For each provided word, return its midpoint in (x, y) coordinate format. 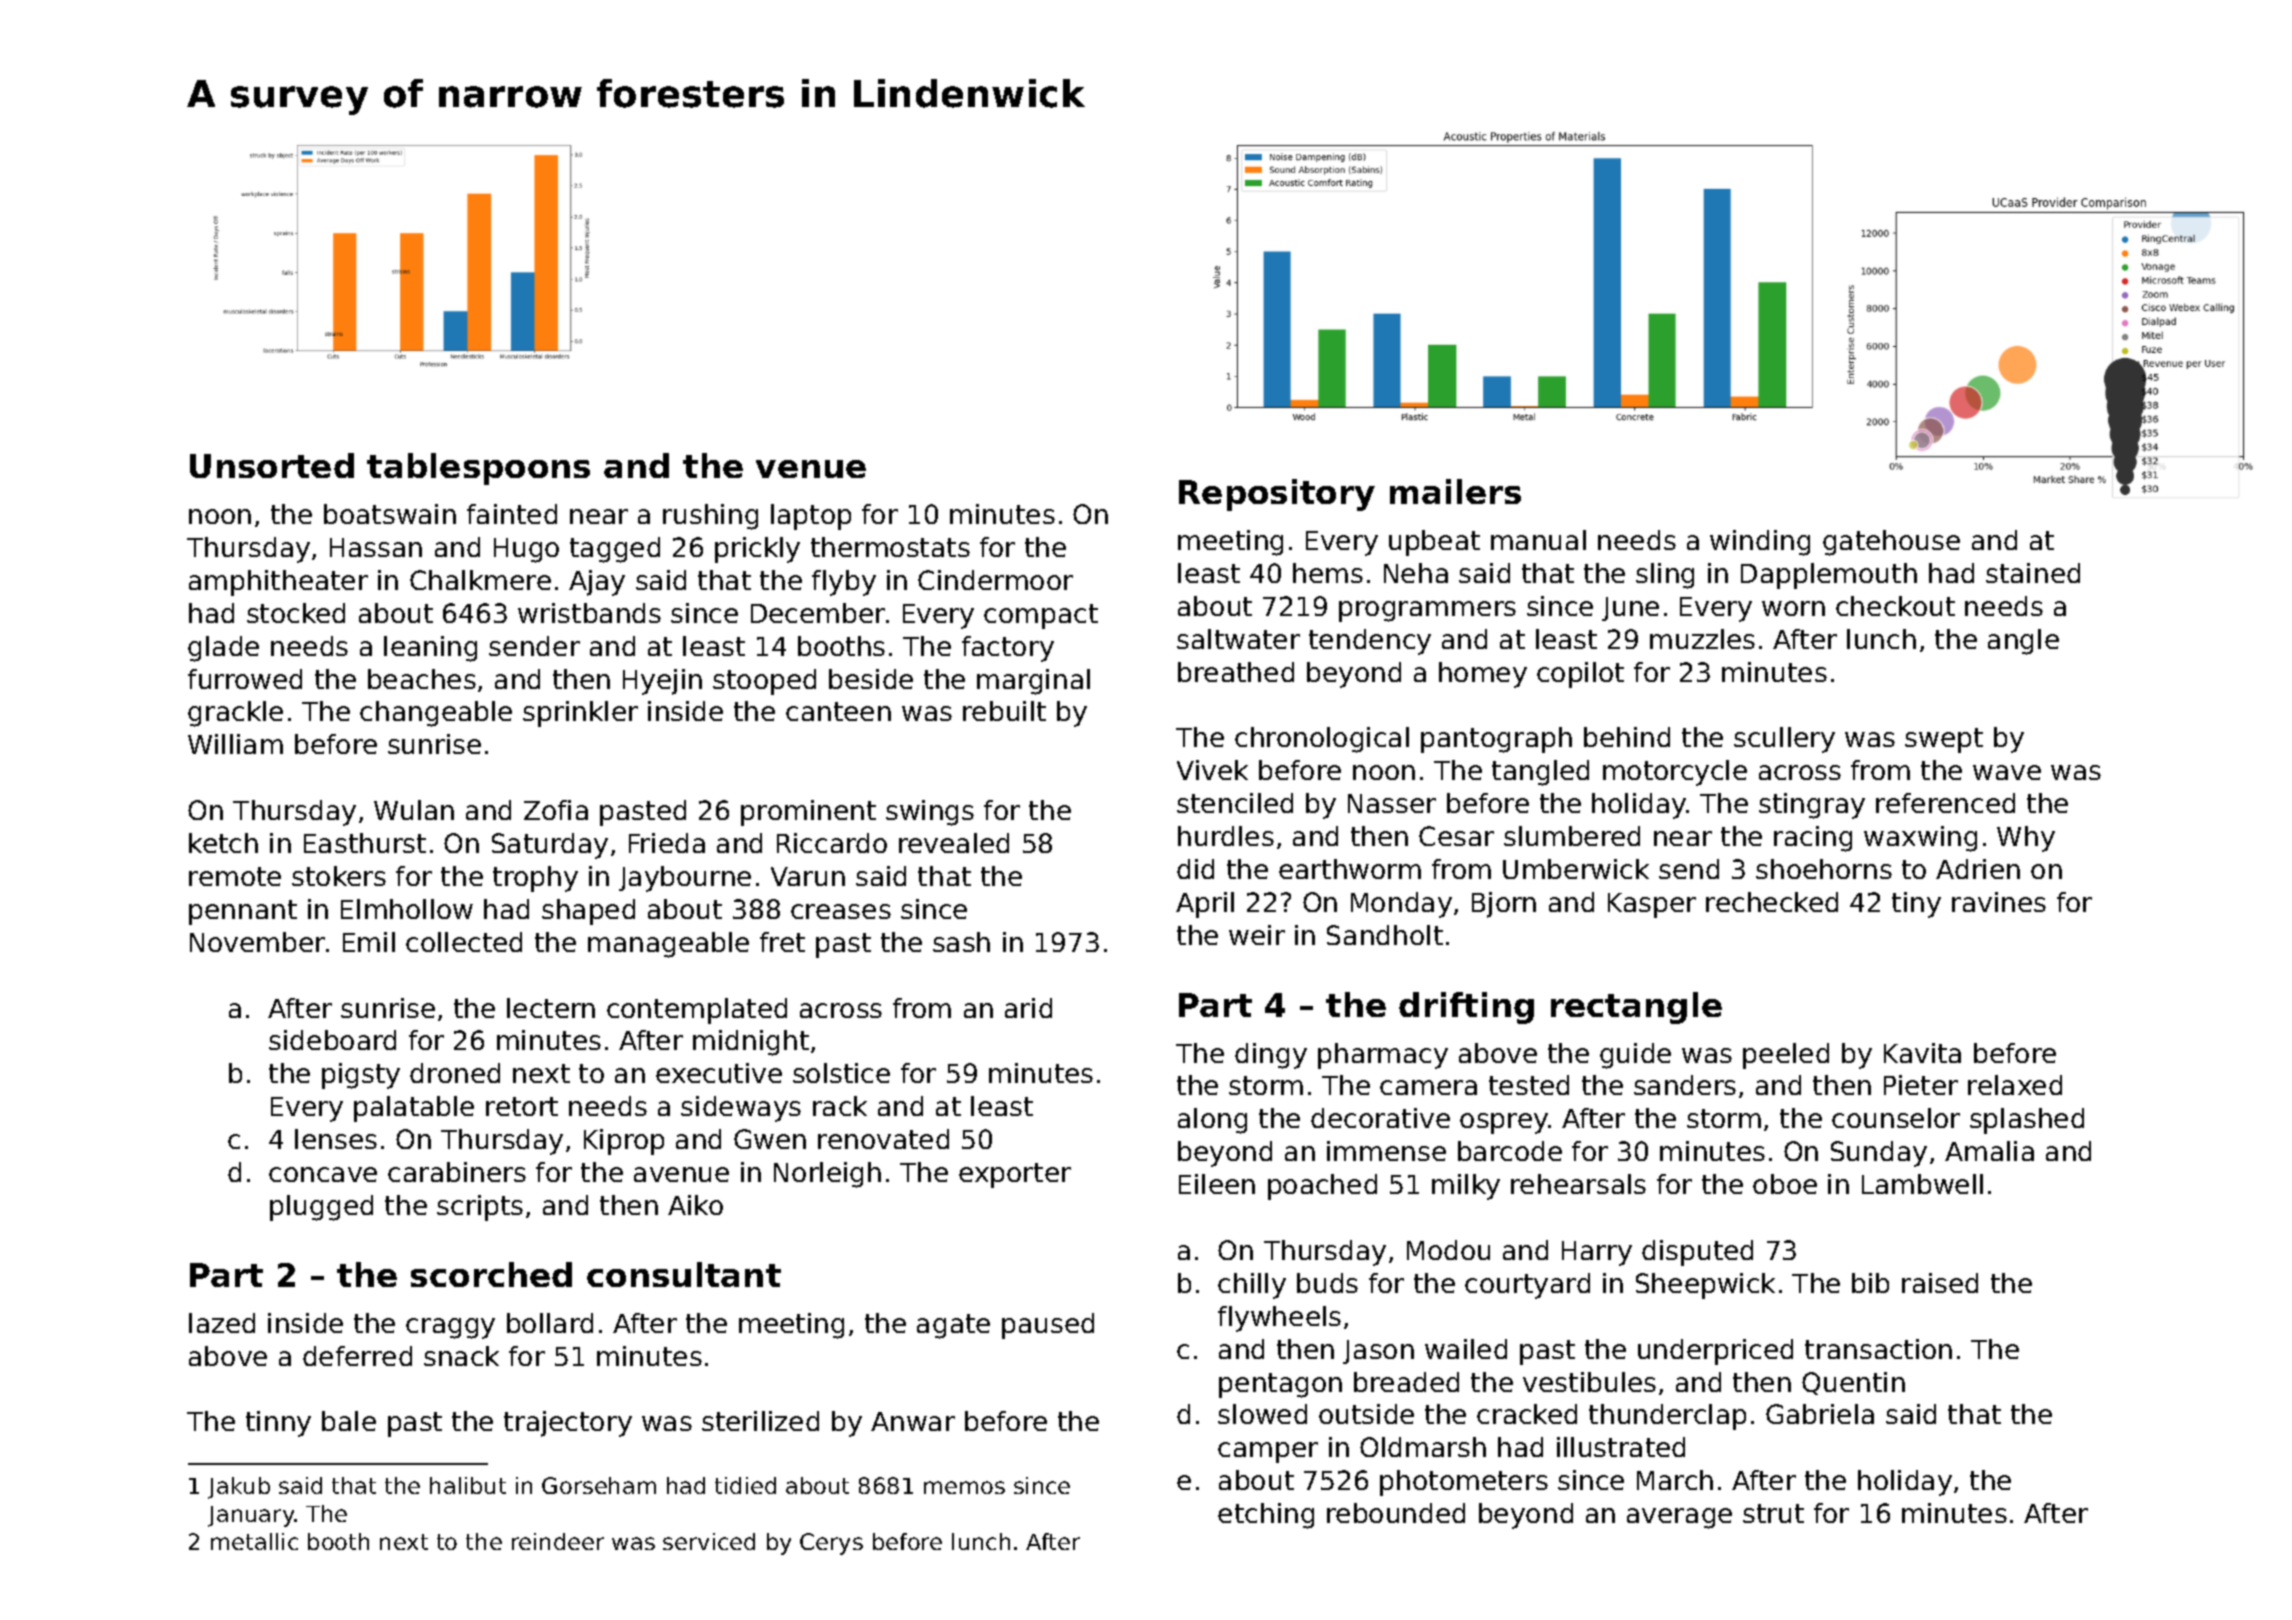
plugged (321, 1208)
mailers (1455, 491)
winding (1760, 543)
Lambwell (1922, 1184)
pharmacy (1383, 1056)
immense (1386, 1151)
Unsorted (272, 465)
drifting (1466, 1008)
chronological (1322, 740)
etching (1266, 1516)
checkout (1895, 606)
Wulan (414, 810)
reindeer (558, 1541)
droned (455, 1073)
